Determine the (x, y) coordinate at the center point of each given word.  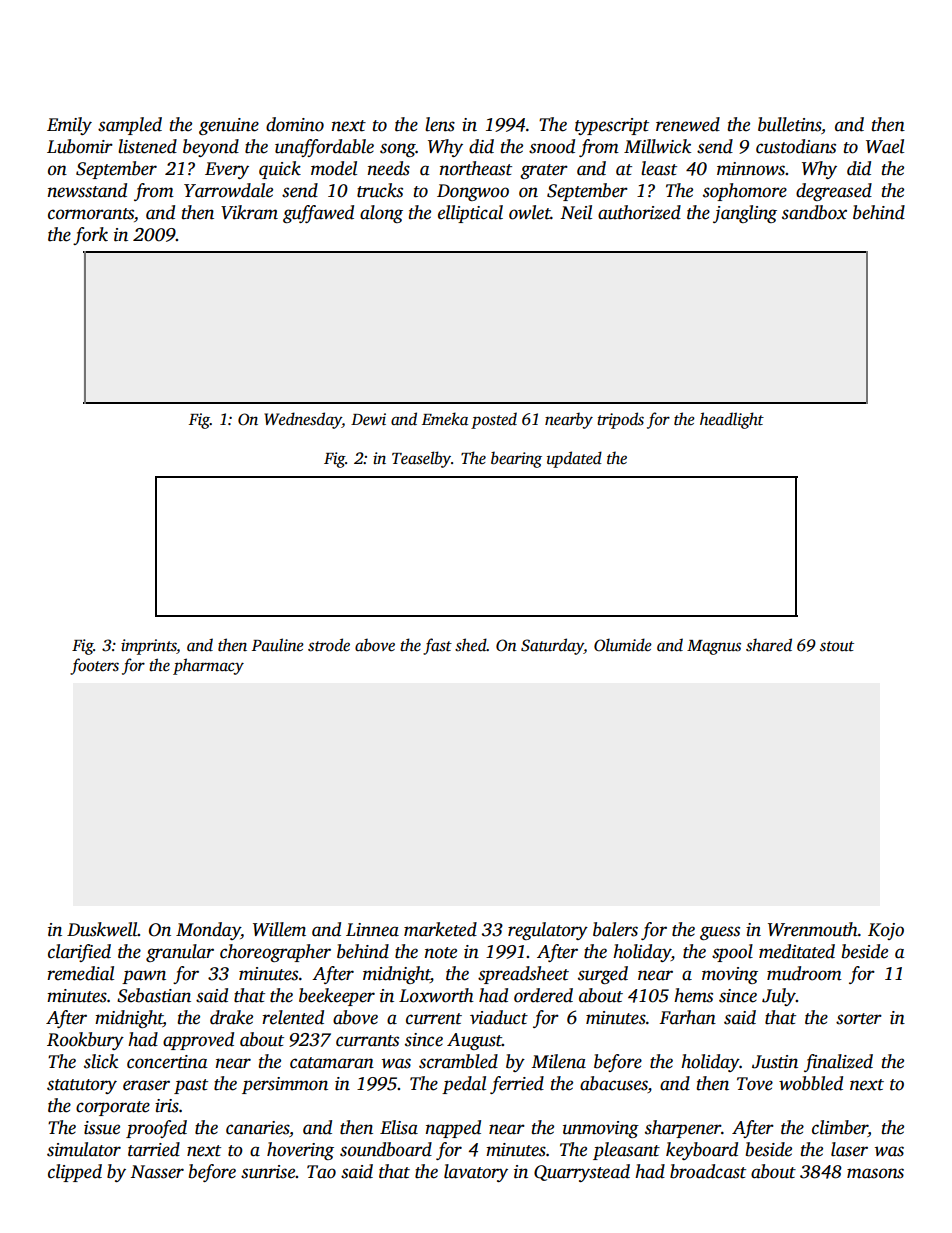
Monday (208, 931)
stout (837, 646)
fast (437, 646)
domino (295, 124)
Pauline (278, 645)
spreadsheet (523, 975)
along (381, 214)
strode (329, 645)
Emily (69, 126)
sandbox (814, 212)
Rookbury (85, 1041)
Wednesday (303, 420)
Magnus (714, 647)
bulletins (789, 124)
